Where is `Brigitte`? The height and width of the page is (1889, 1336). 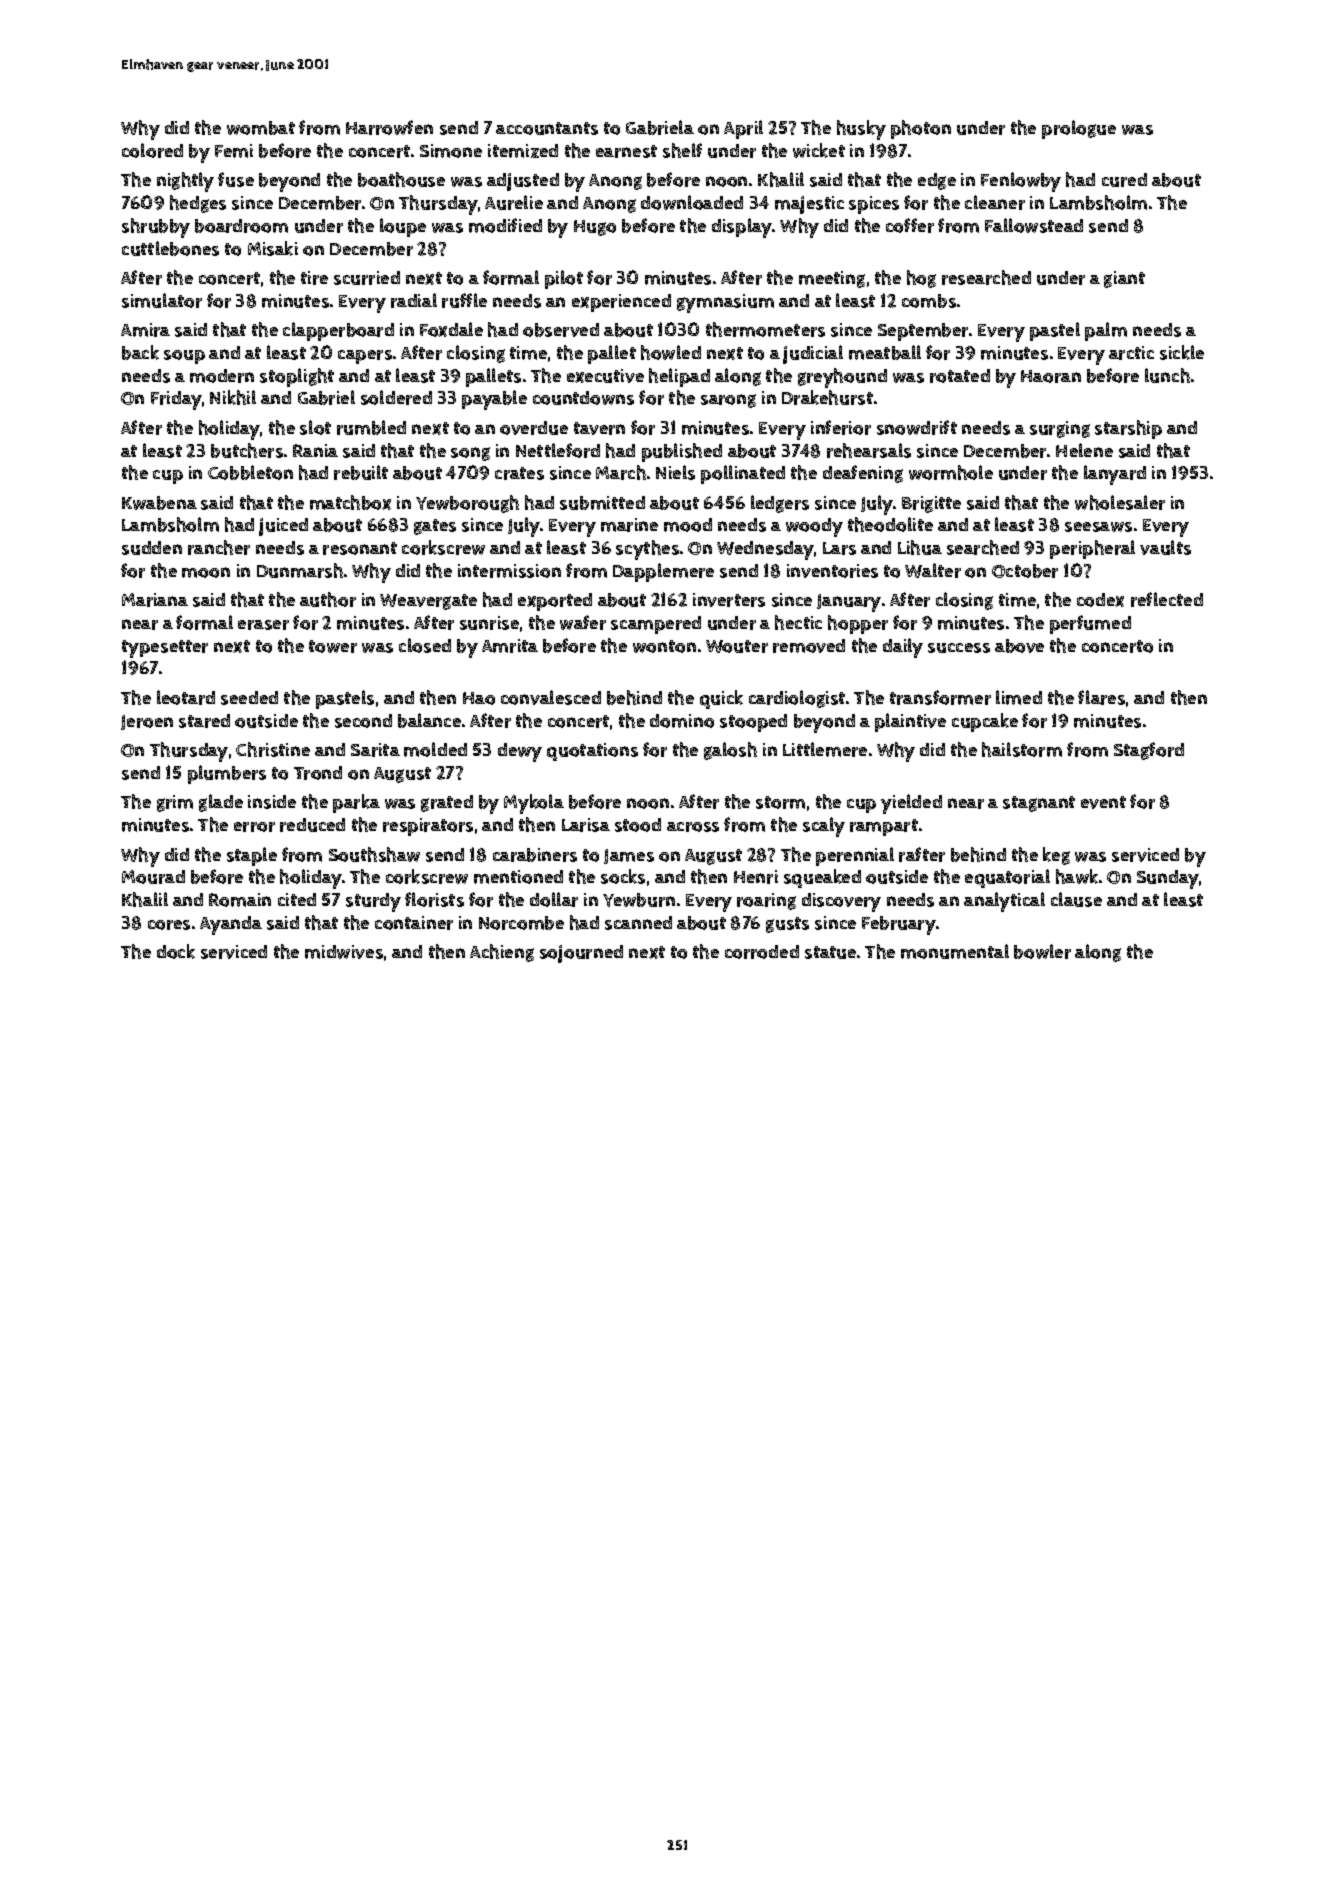 Brigitte is located at coordinates (931, 504).
